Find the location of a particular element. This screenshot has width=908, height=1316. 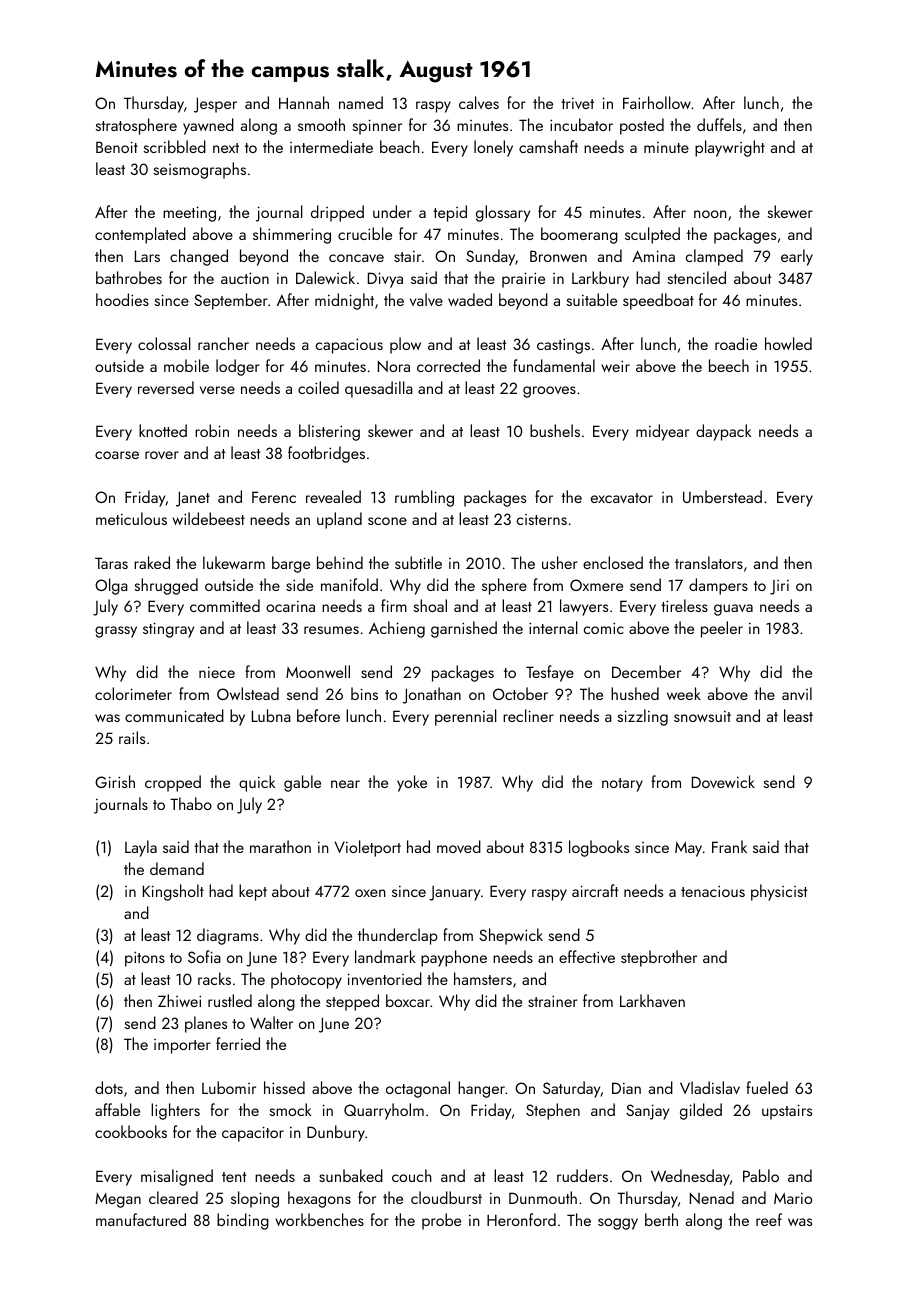

seismographs is located at coordinates (199, 170).
